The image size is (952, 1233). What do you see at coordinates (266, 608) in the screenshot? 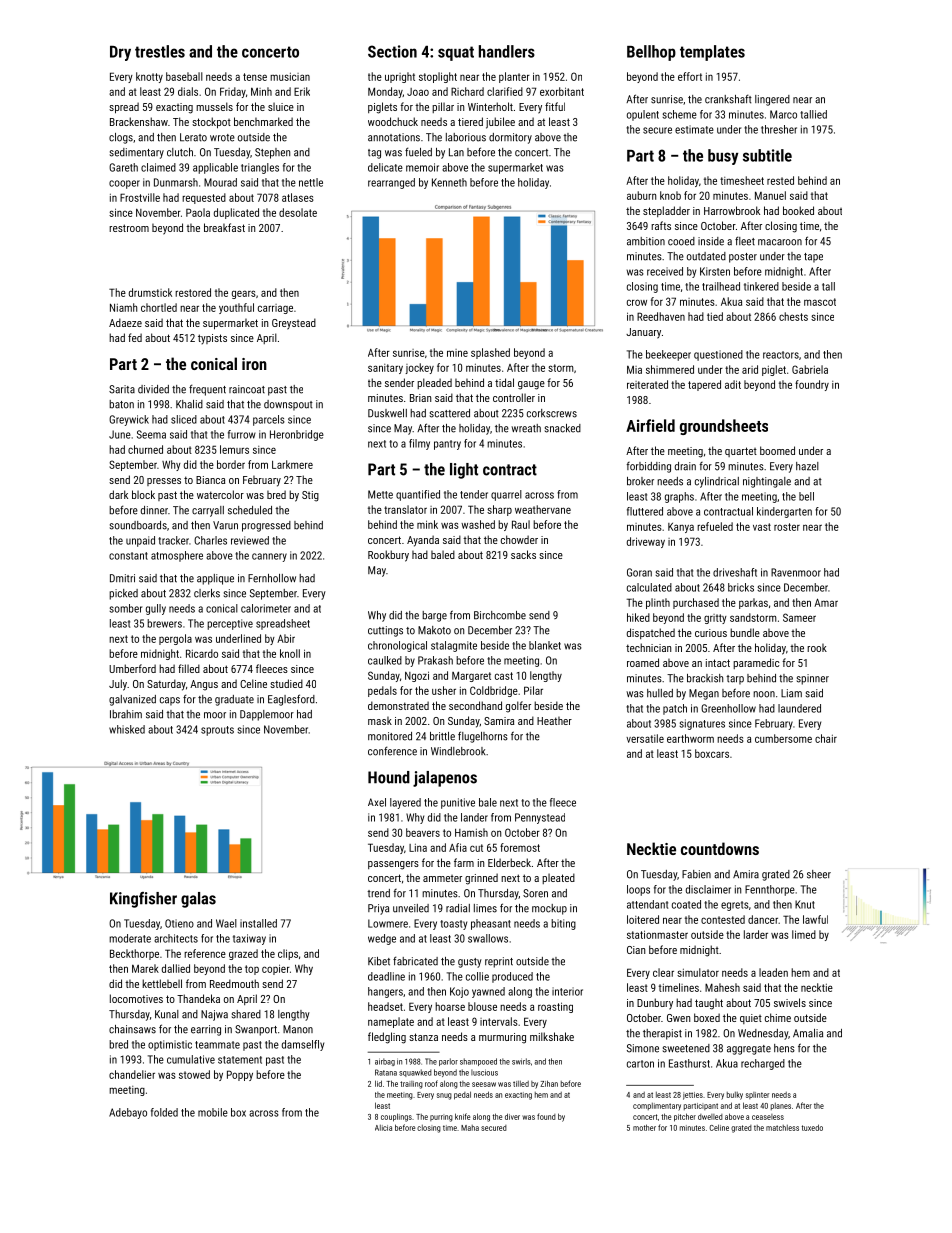
I see `calorimeter` at bounding box center [266, 608].
